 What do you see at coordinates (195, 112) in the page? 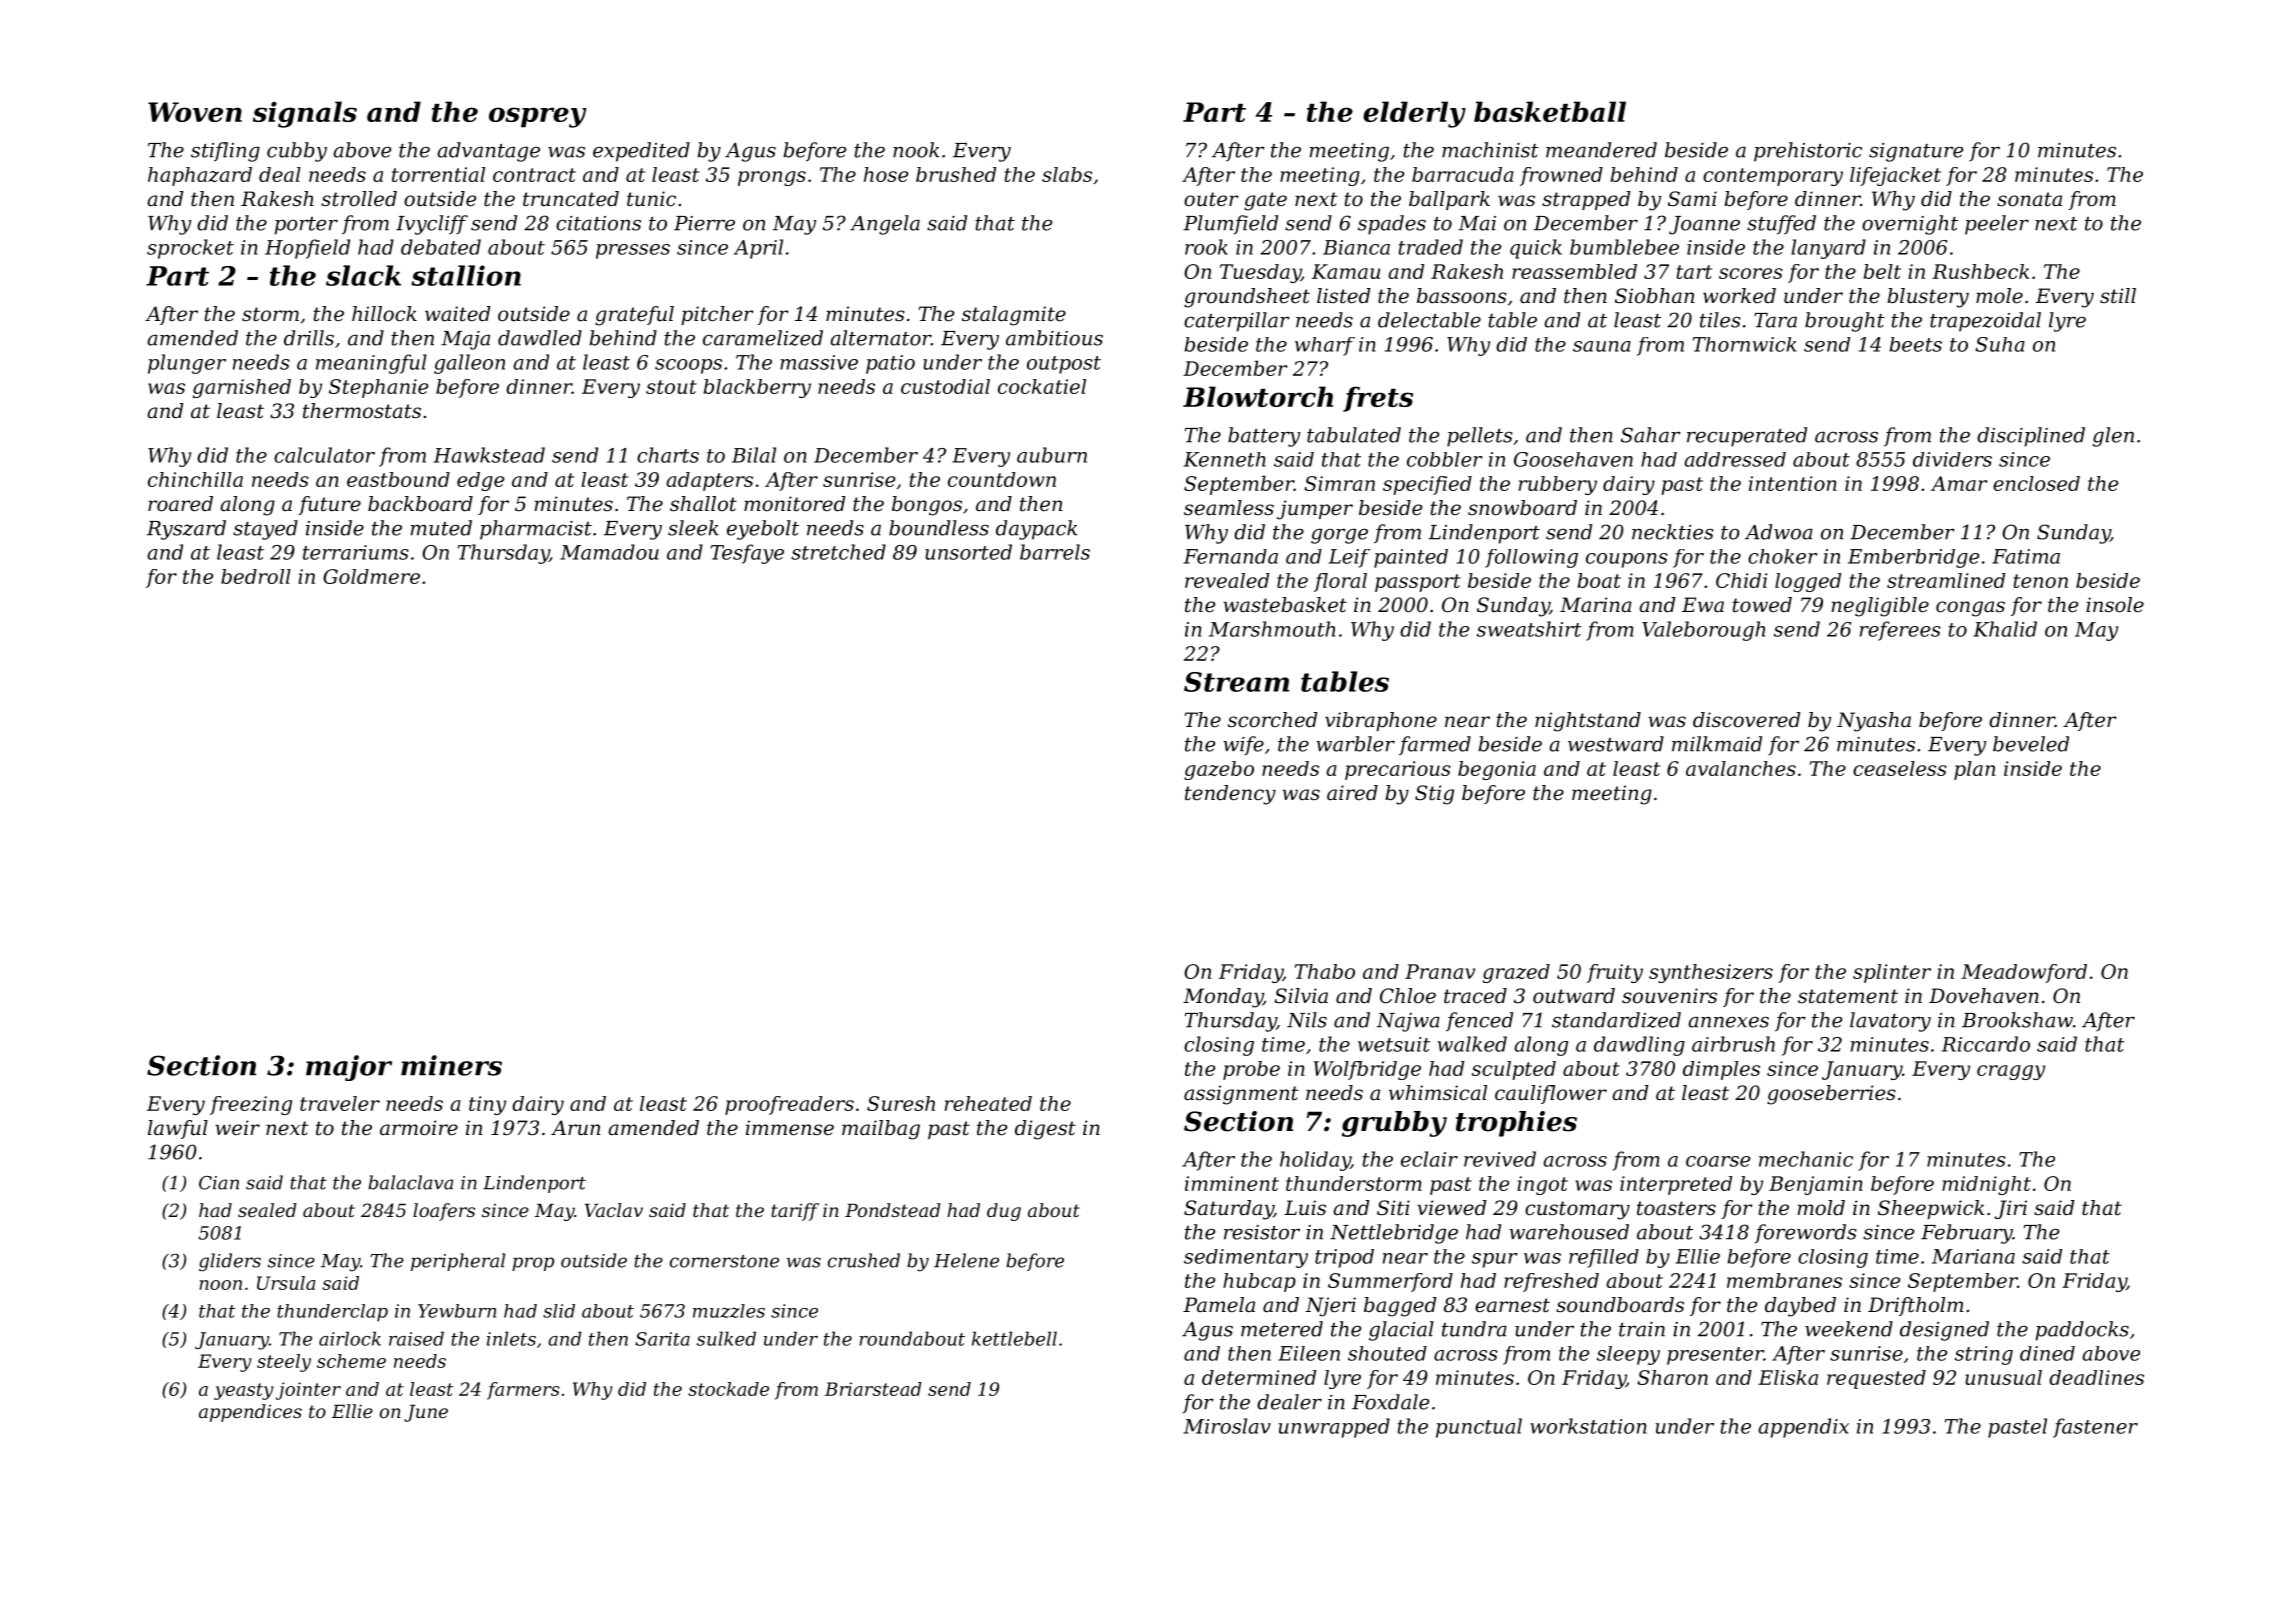
I see `Woven` at bounding box center [195, 112].
